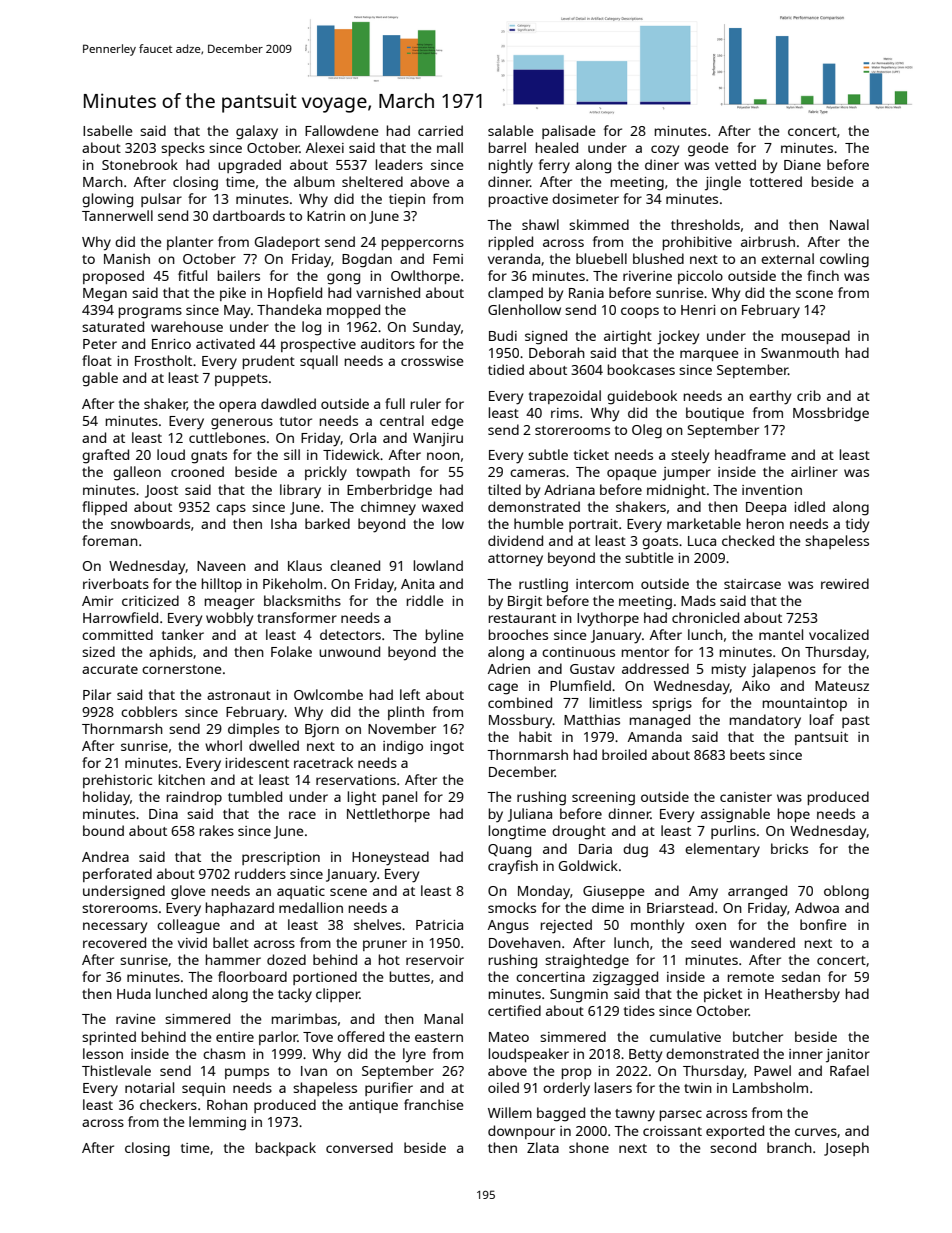  I want to click on canister, so click(746, 797).
